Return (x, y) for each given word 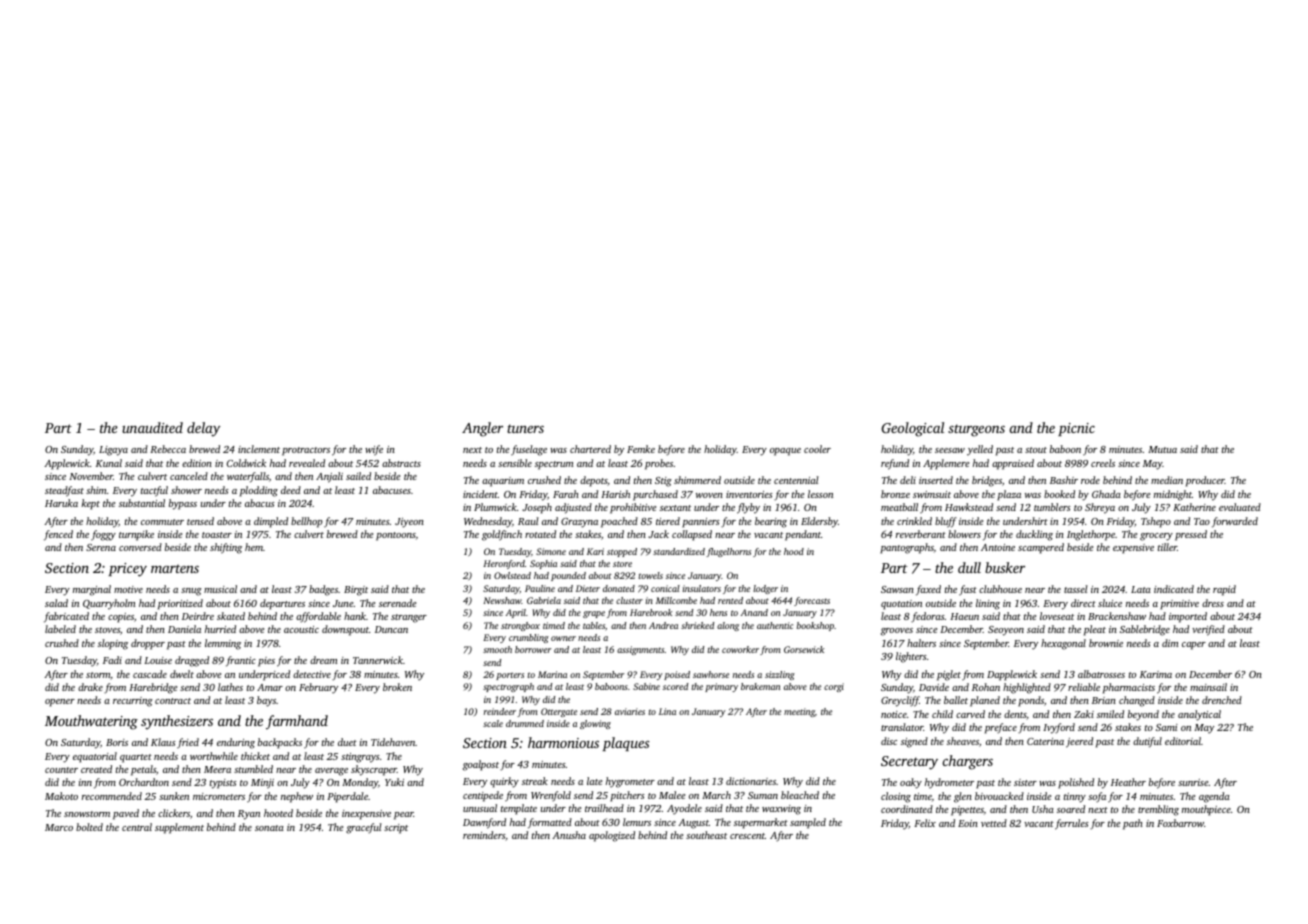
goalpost (481, 765)
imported (1188, 617)
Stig (663, 482)
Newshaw (502, 600)
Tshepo (1156, 522)
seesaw (950, 450)
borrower (533, 649)
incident (480, 494)
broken (397, 687)
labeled (60, 629)
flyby (748, 508)
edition (197, 463)
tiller (1167, 547)
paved (126, 814)
